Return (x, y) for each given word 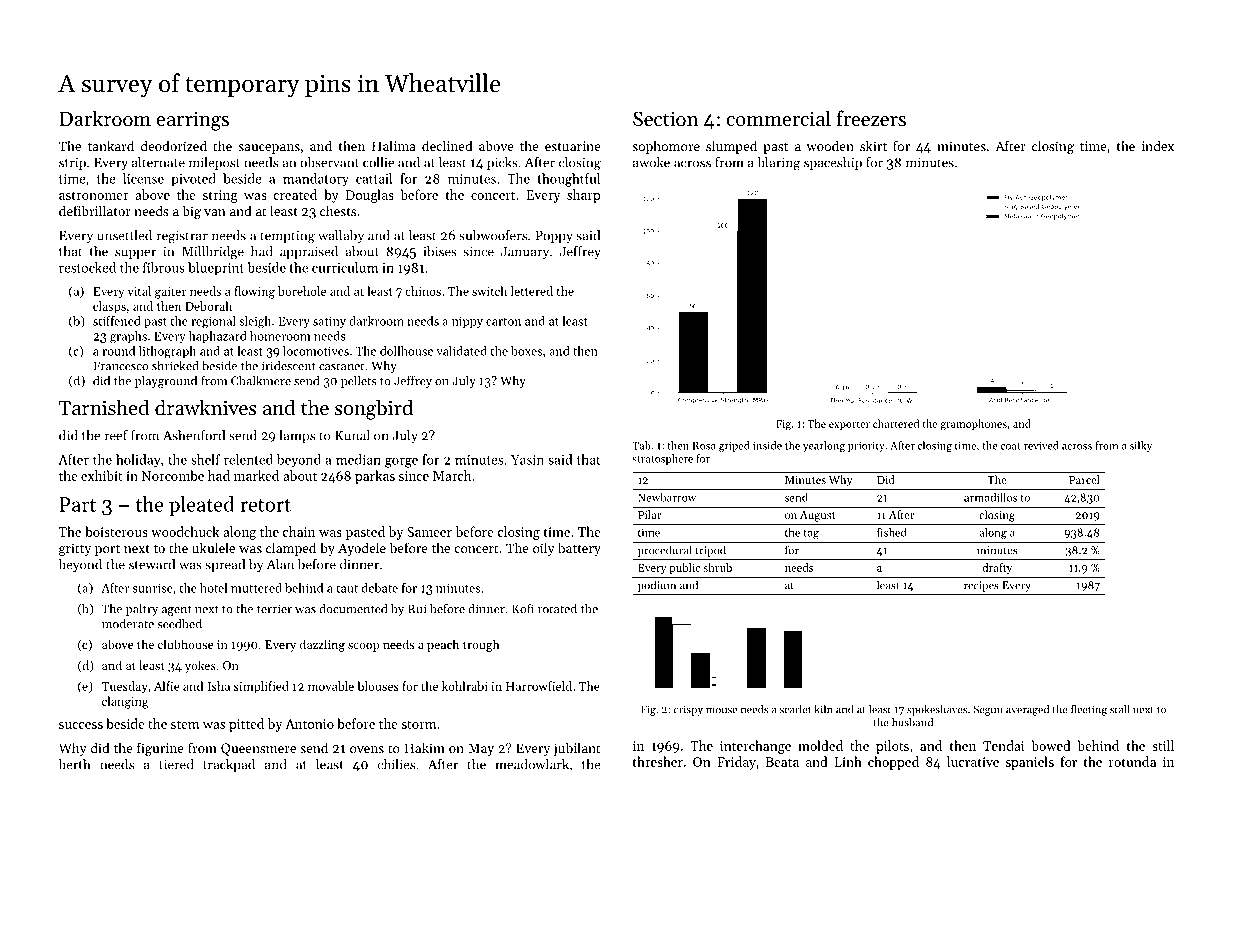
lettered (532, 291)
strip (72, 164)
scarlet (795, 709)
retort (265, 505)
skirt (873, 145)
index (1158, 145)
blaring (778, 164)
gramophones (974, 425)
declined (447, 145)
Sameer (429, 532)
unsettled (124, 235)
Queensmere (258, 749)
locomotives (316, 351)
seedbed (179, 624)
